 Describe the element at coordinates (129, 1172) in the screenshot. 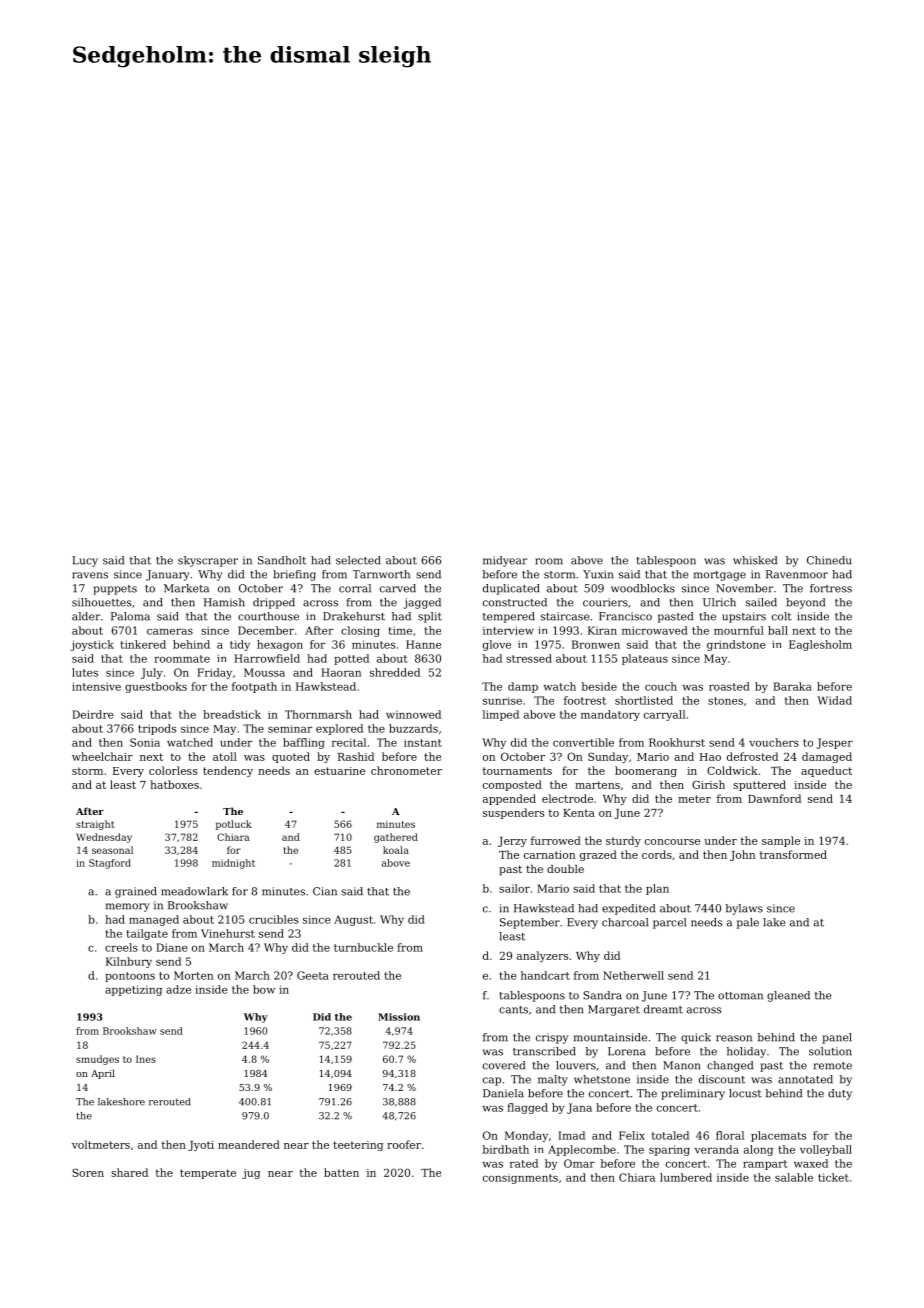

I see `shared` at that location.
